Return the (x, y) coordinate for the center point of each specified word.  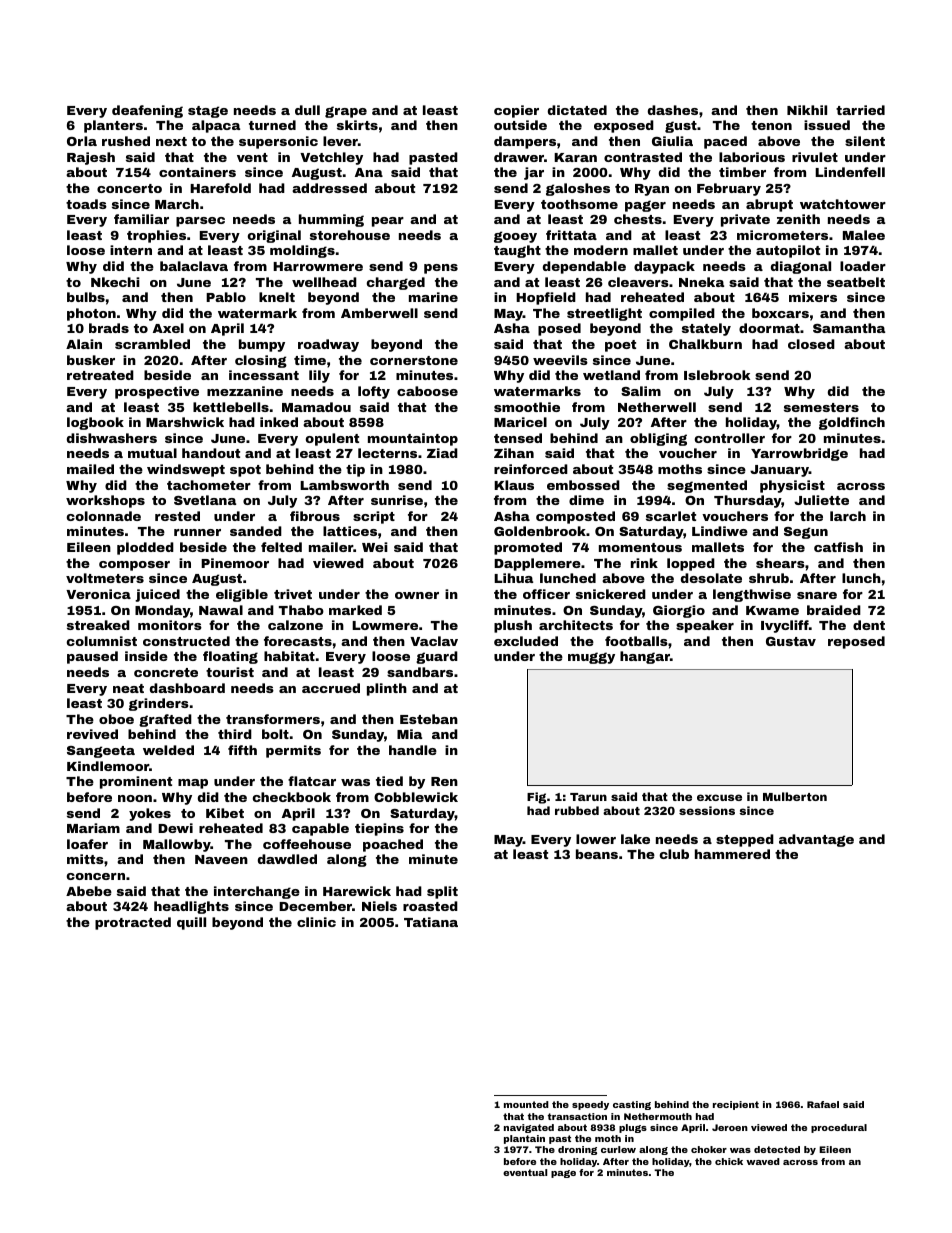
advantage (816, 840)
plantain (524, 1139)
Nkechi (115, 282)
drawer (519, 157)
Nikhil (807, 110)
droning (577, 1150)
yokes (150, 814)
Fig (536, 798)
